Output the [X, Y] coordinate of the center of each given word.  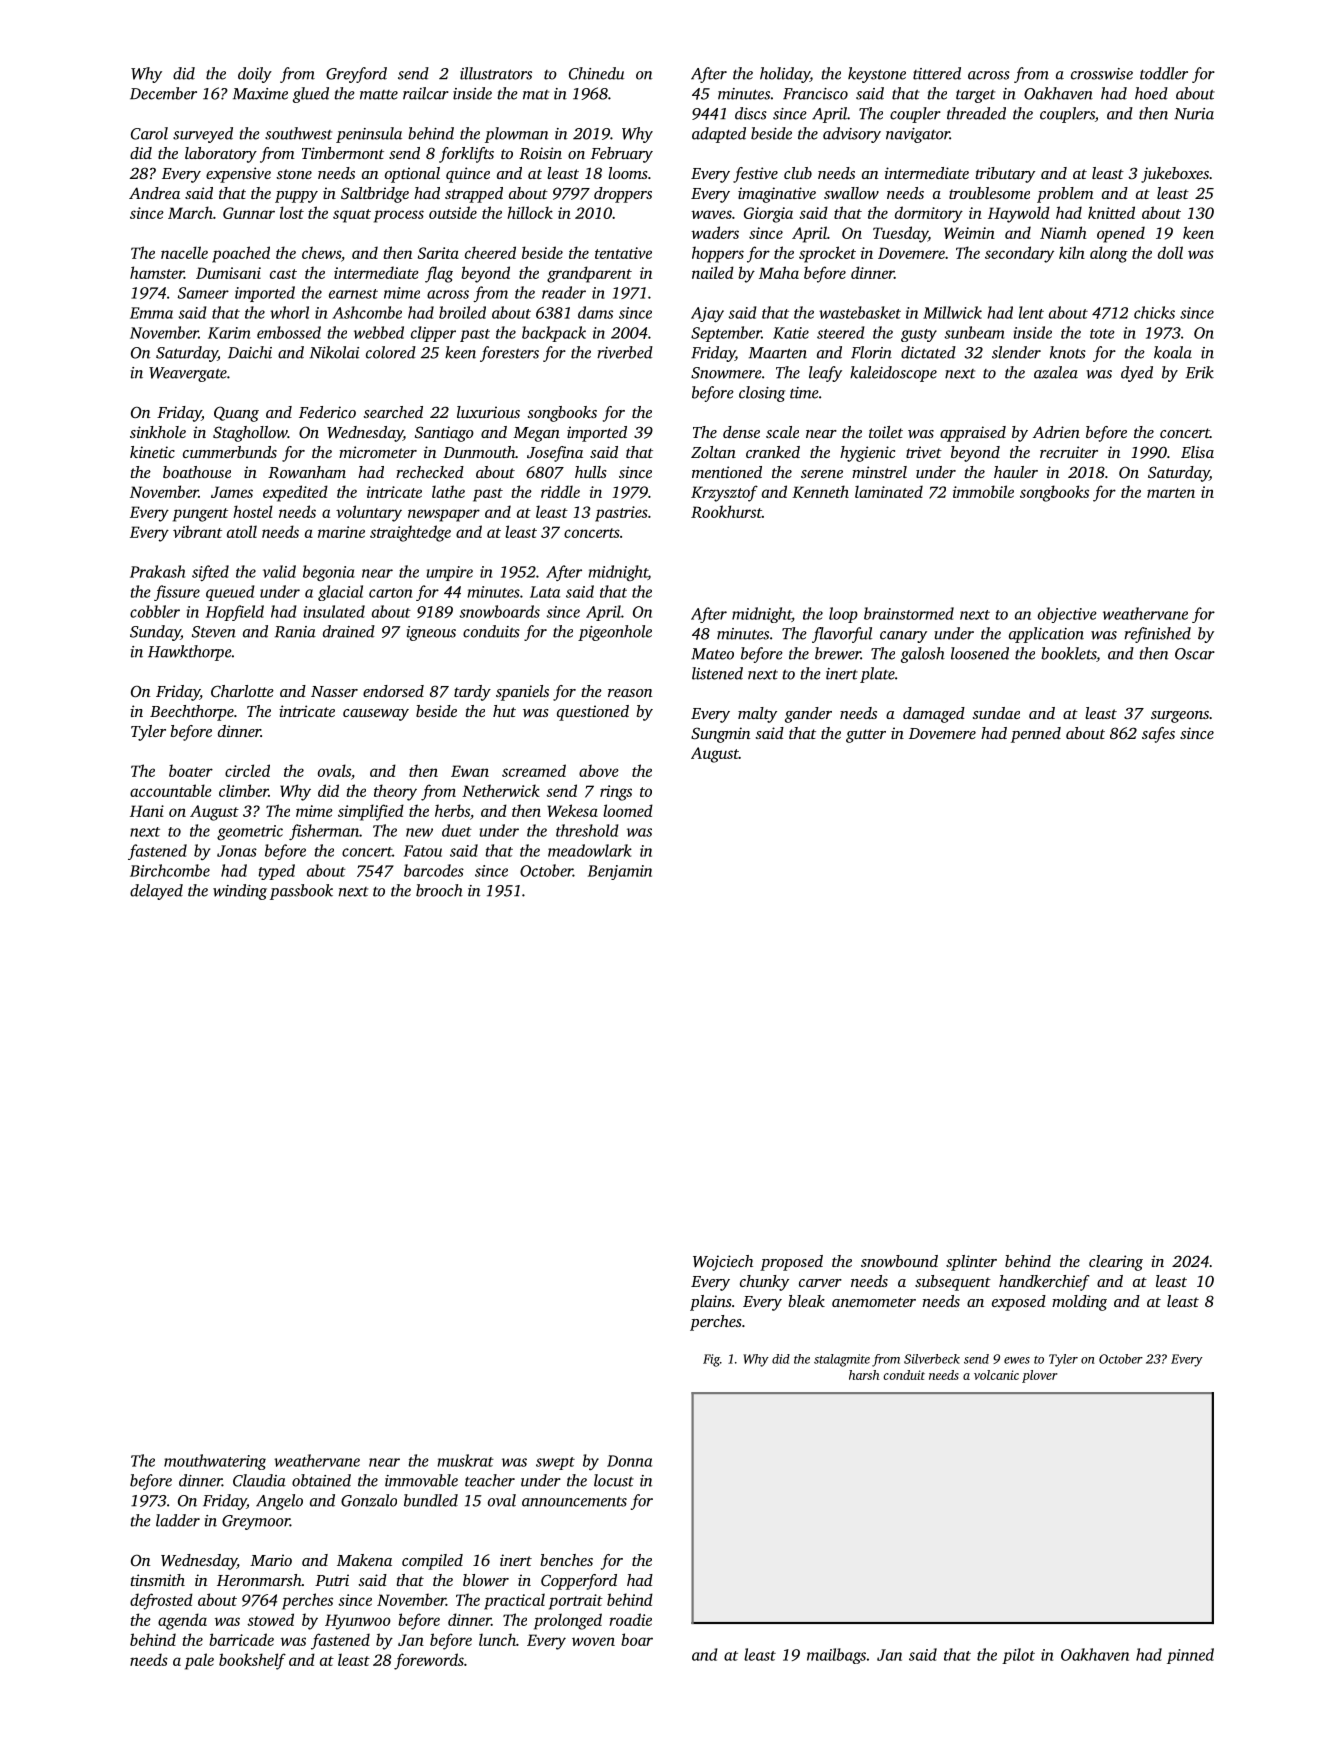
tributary [1005, 175]
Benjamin [619, 872]
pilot [1018, 1656]
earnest [353, 294]
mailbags [836, 1656]
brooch [439, 890]
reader [564, 292]
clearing [1116, 1263]
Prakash [157, 571]
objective [1067, 615]
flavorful [842, 635]
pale [199, 1661]
